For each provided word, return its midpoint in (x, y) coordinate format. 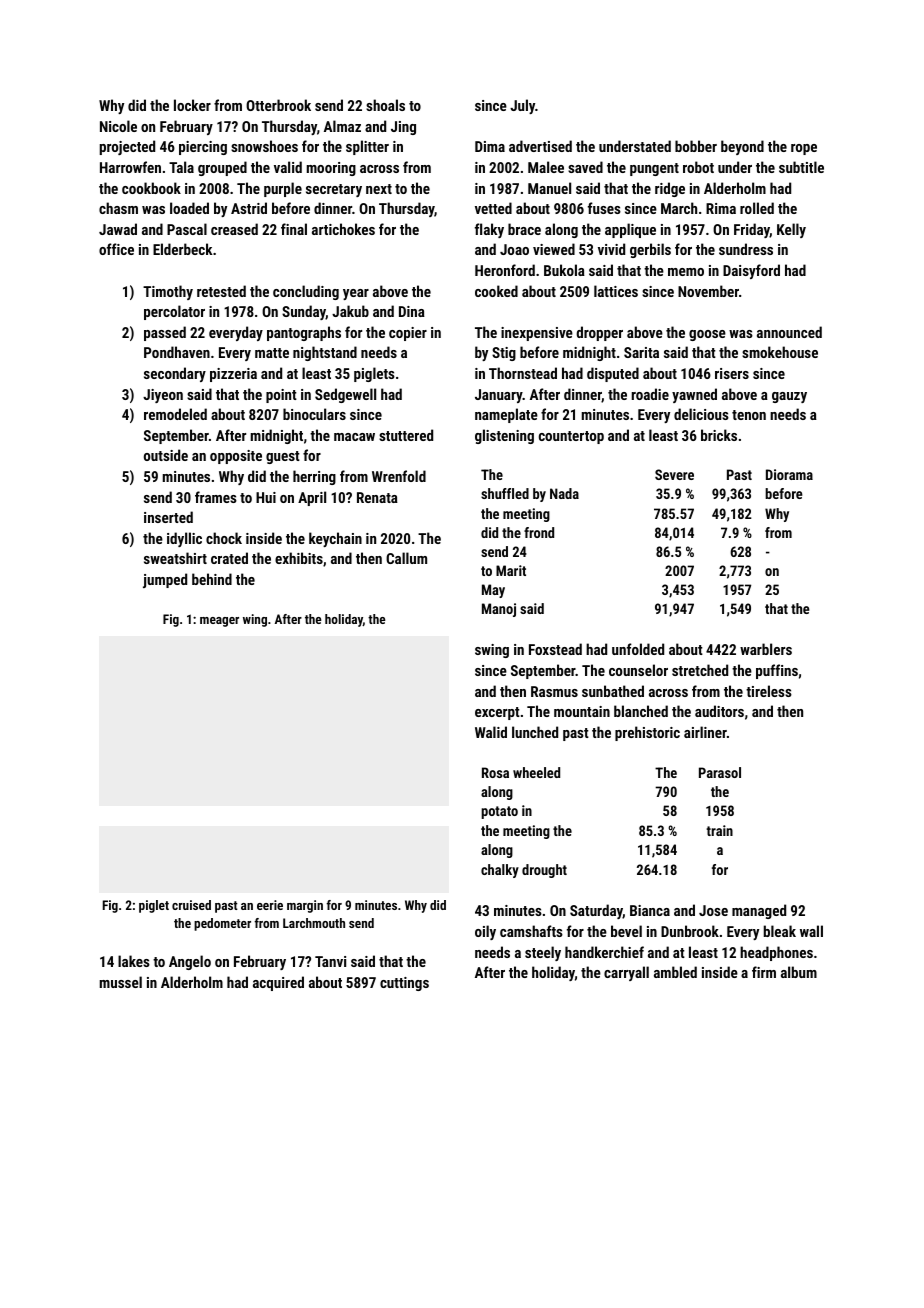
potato (499, 812)
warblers (766, 649)
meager (219, 622)
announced (789, 332)
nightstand (325, 353)
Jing (403, 128)
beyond (742, 147)
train (719, 830)
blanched (641, 711)
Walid (491, 732)
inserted (168, 517)
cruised (191, 905)
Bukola (564, 270)
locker (192, 105)
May (493, 591)
